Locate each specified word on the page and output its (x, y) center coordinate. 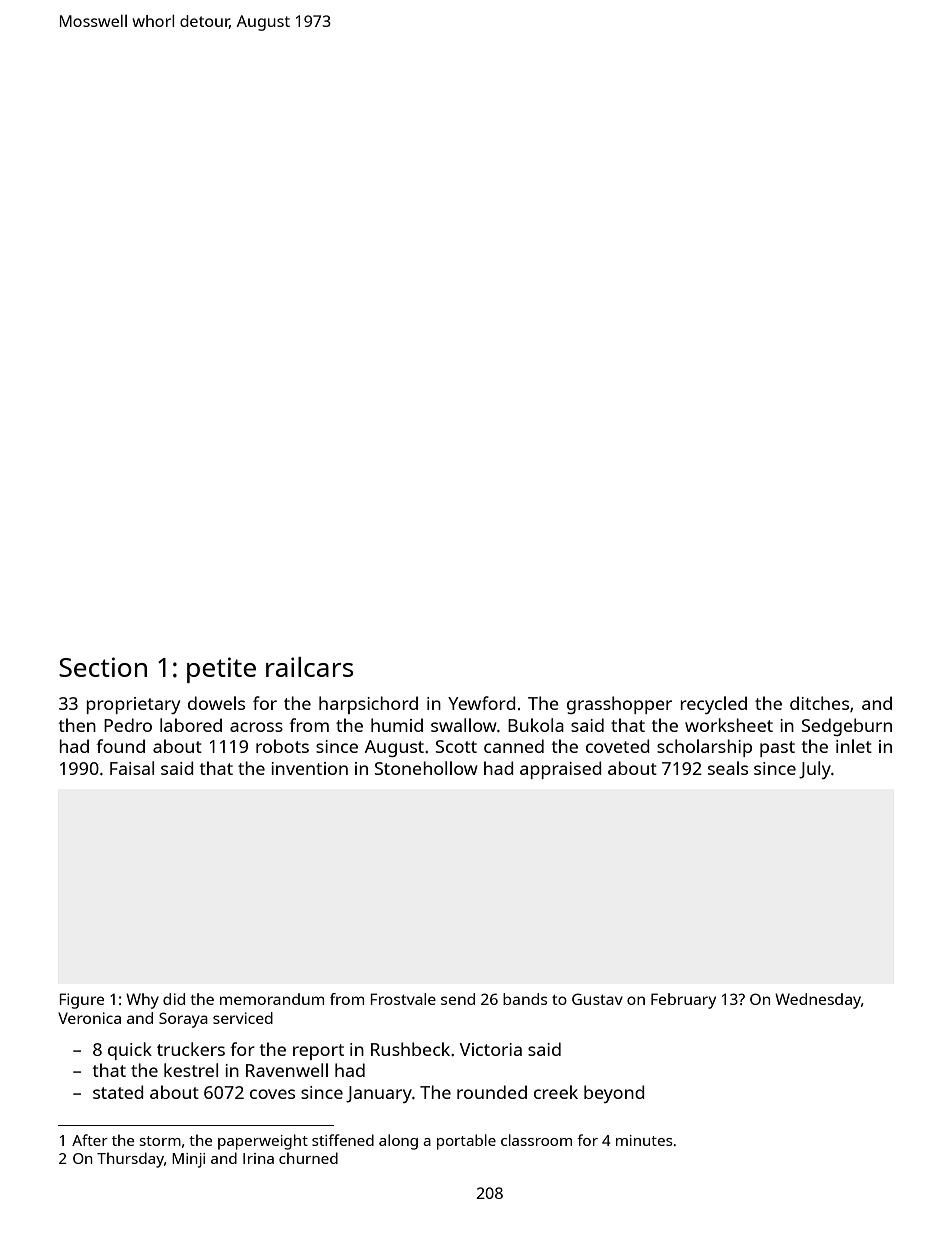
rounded (492, 1092)
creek (556, 1092)
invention (309, 768)
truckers (191, 1049)
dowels (216, 703)
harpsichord (368, 705)
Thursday (130, 1160)
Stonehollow (426, 768)
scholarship (704, 748)
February (683, 1001)
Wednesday (818, 1001)
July (815, 770)
